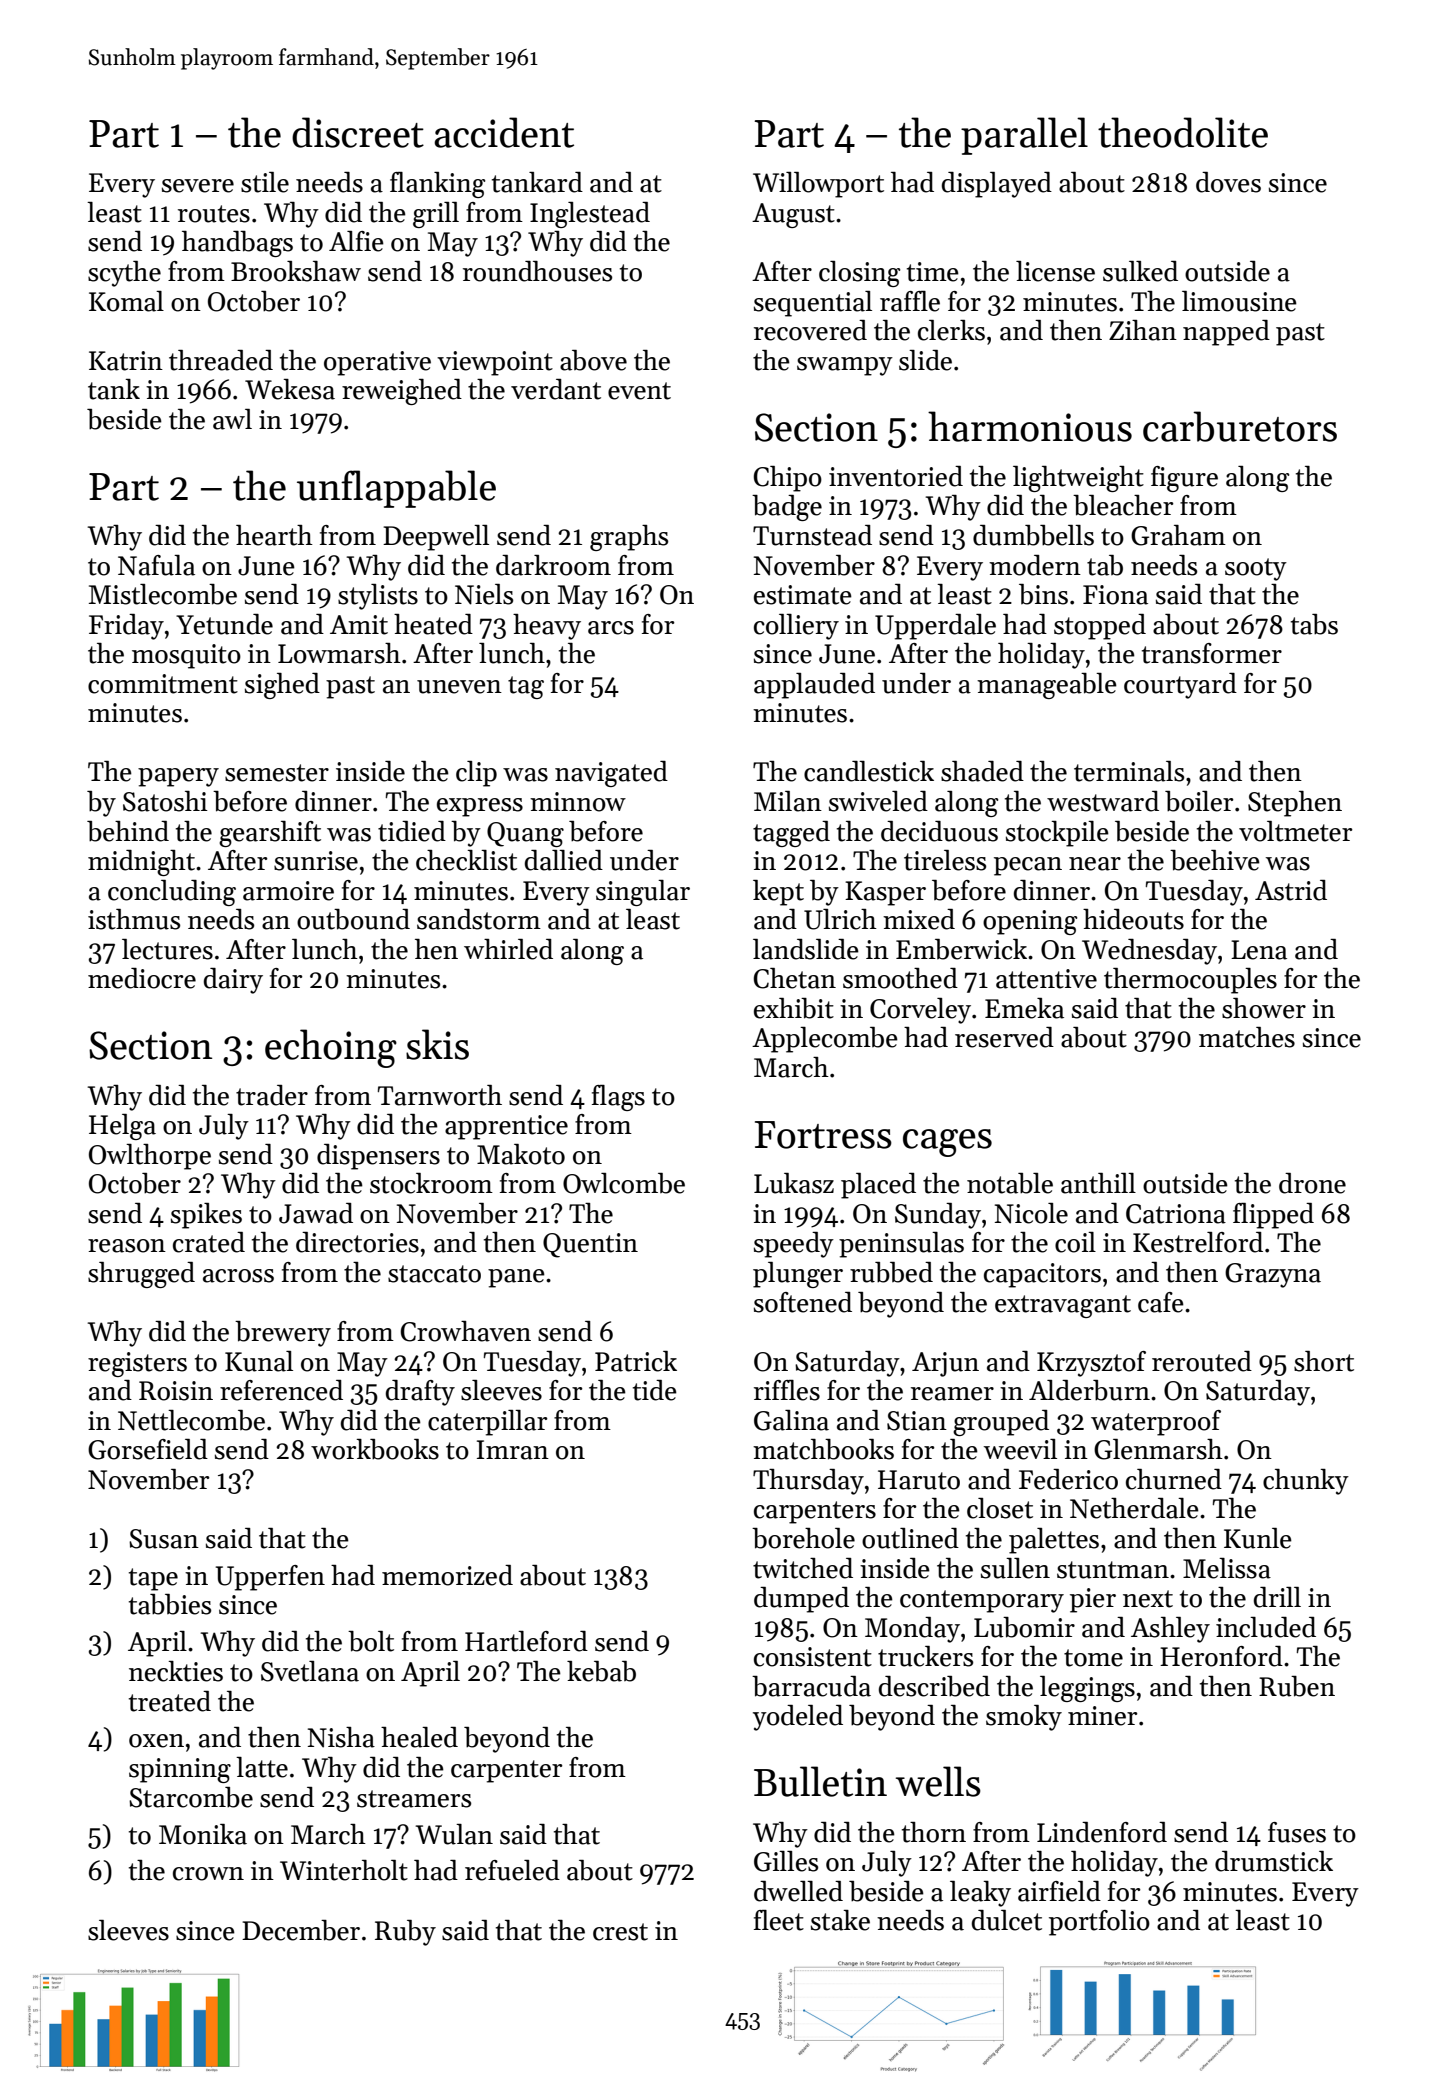  I want to click on Willowport, so click(818, 185).
